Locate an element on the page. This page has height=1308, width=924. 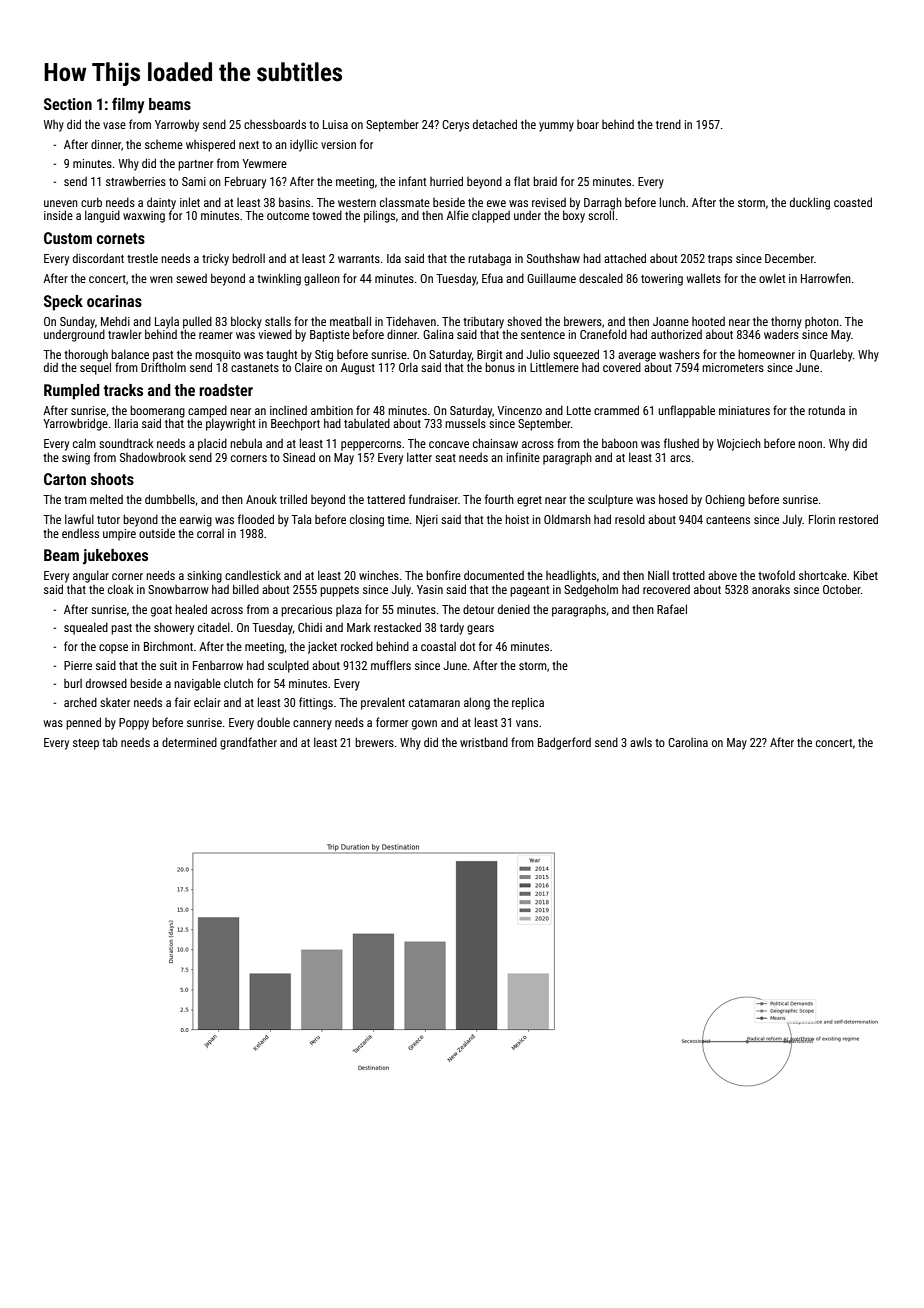
owlet is located at coordinates (772, 278).
